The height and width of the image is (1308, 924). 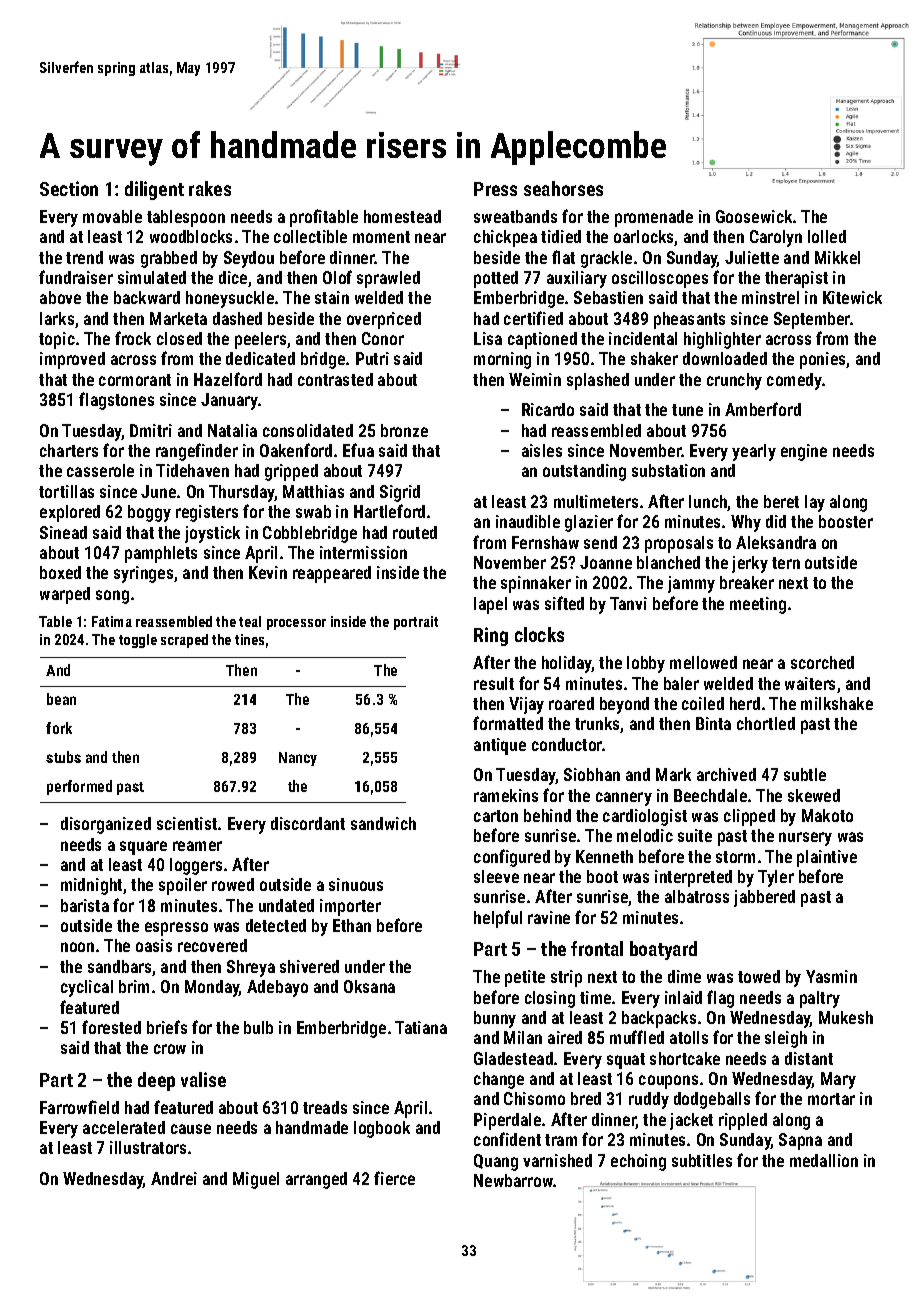 I want to click on Makoto, so click(x=827, y=815).
